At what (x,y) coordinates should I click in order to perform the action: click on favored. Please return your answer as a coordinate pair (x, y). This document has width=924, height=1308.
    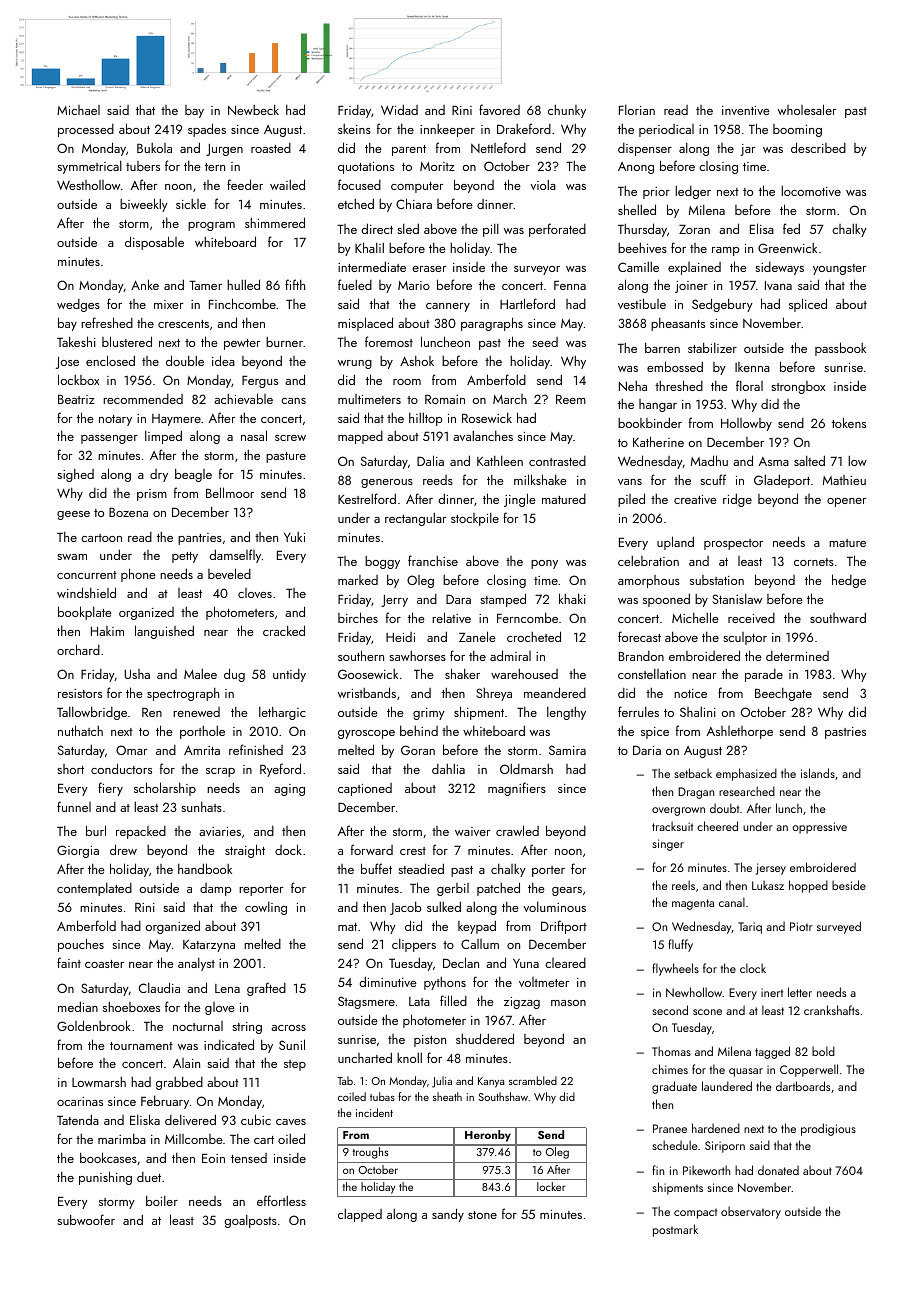
    Looking at the image, I should click on (499, 109).
